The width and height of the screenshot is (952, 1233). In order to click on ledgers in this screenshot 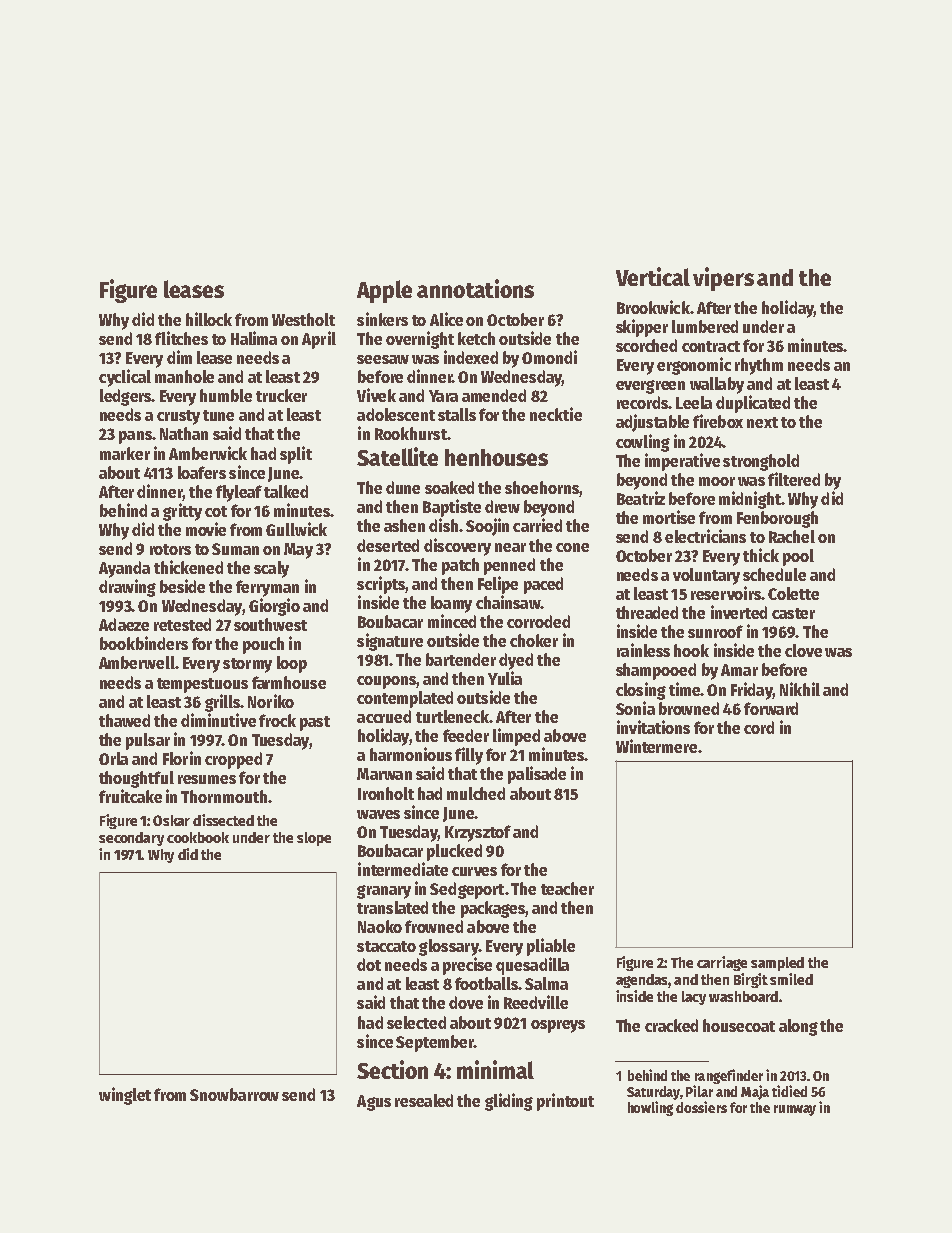, I will do `click(126, 397)`.
